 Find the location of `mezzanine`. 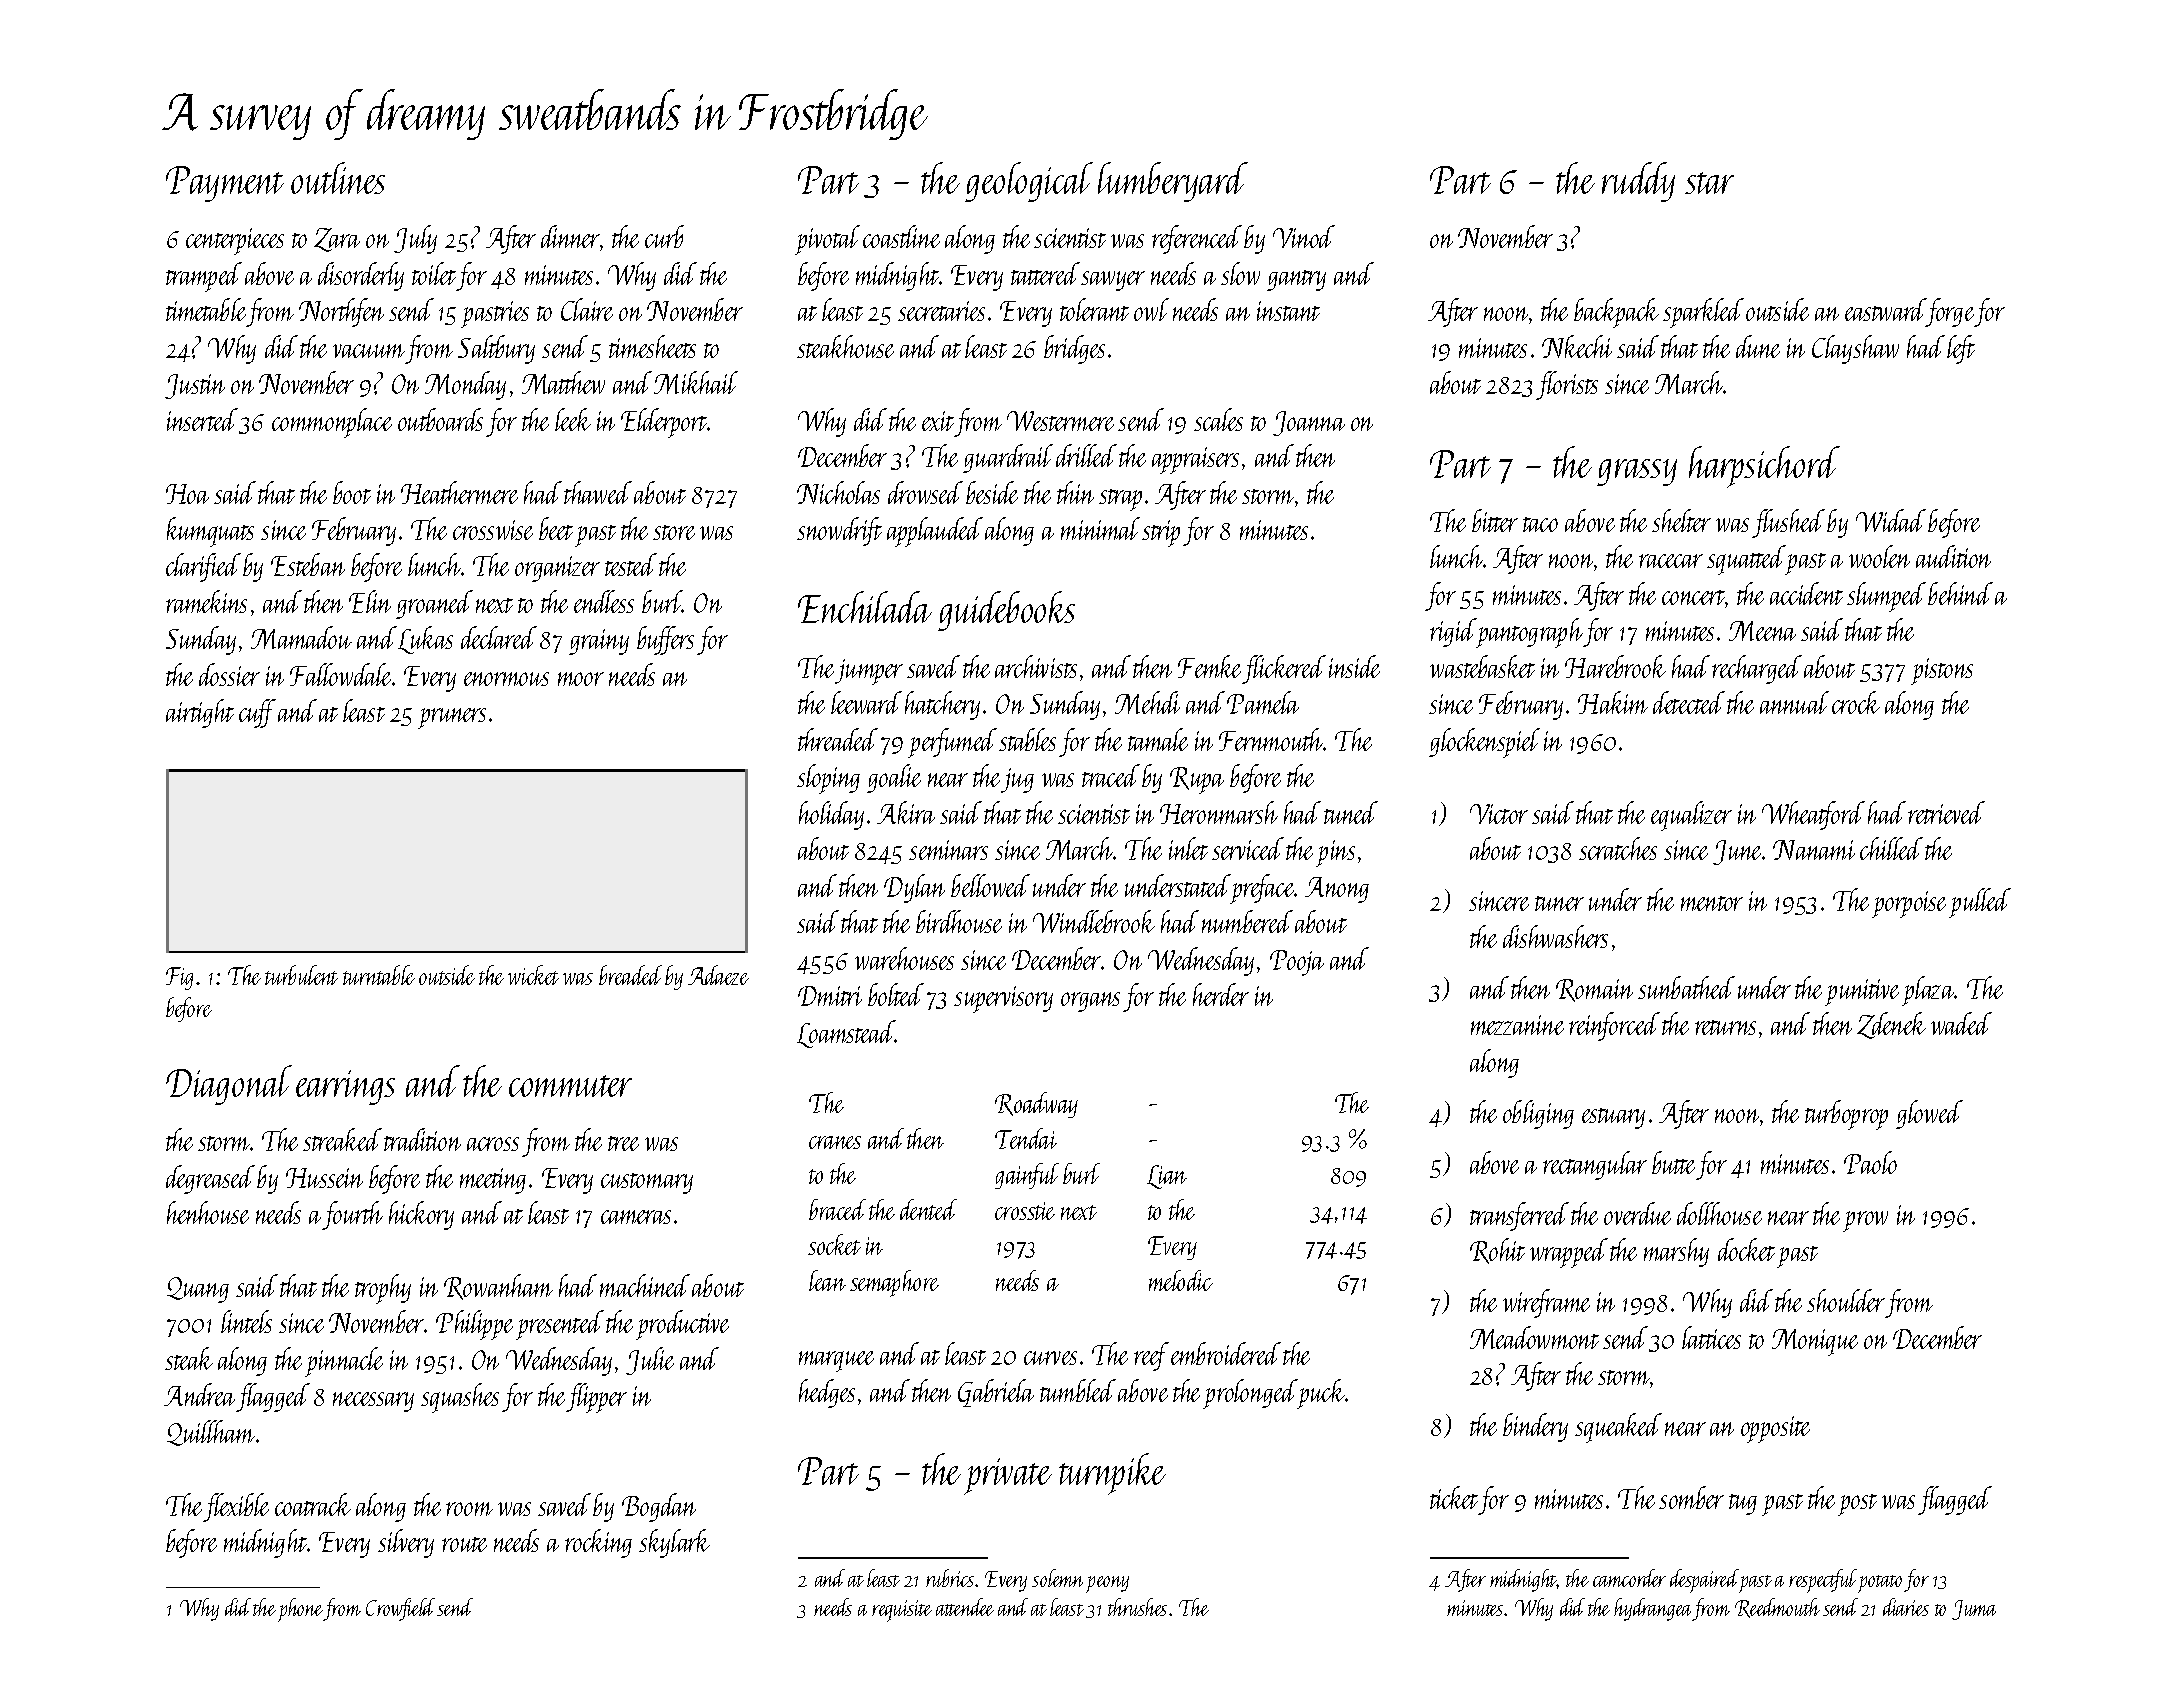

mezzanine is located at coordinates (1517, 1025).
